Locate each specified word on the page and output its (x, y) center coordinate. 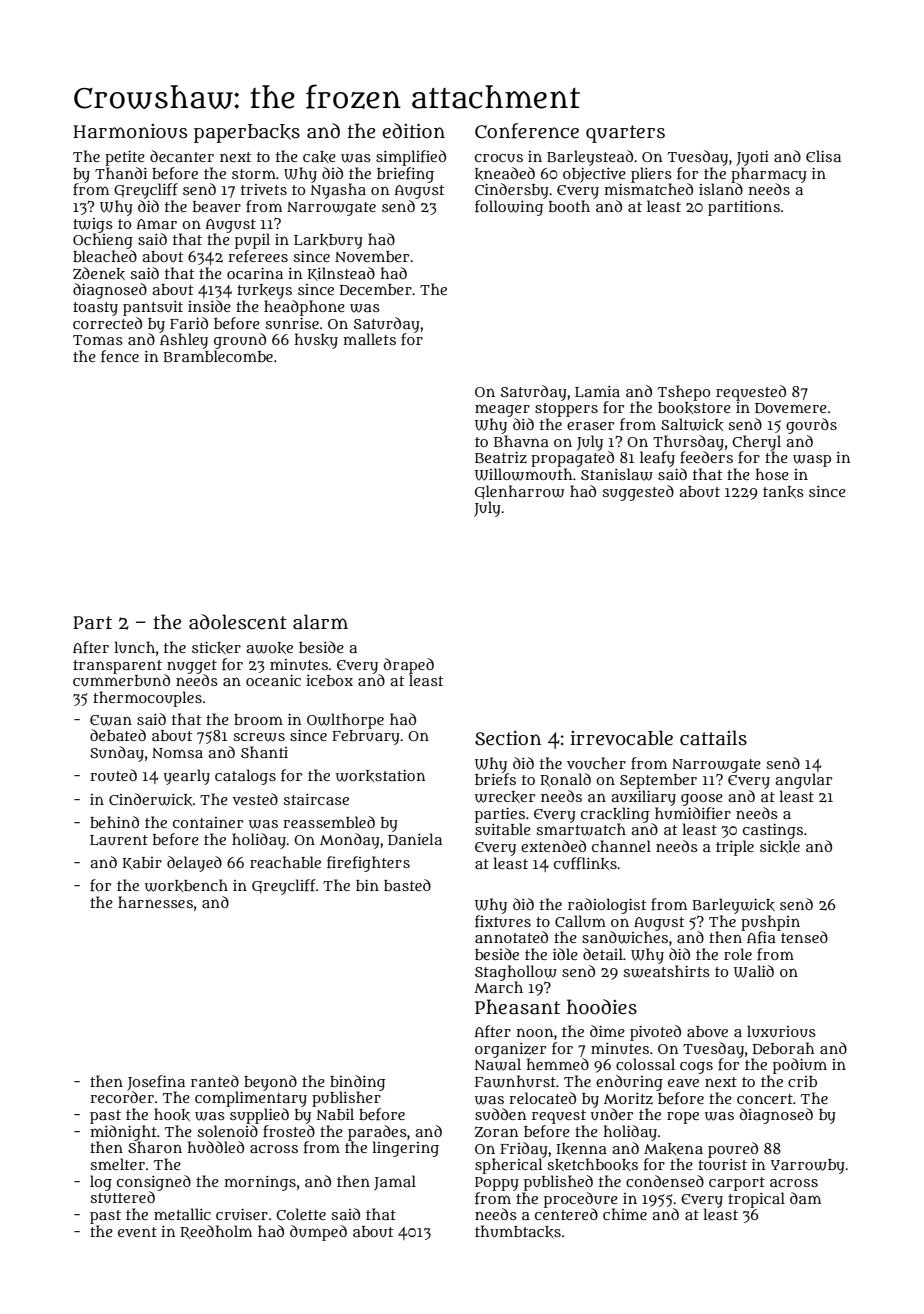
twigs (93, 225)
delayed (194, 864)
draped (408, 666)
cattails (713, 738)
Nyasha (338, 191)
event (137, 1232)
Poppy (497, 1184)
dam (805, 1198)
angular (803, 781)
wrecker (505, 797)
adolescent (238, 622)
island (721, 189)
